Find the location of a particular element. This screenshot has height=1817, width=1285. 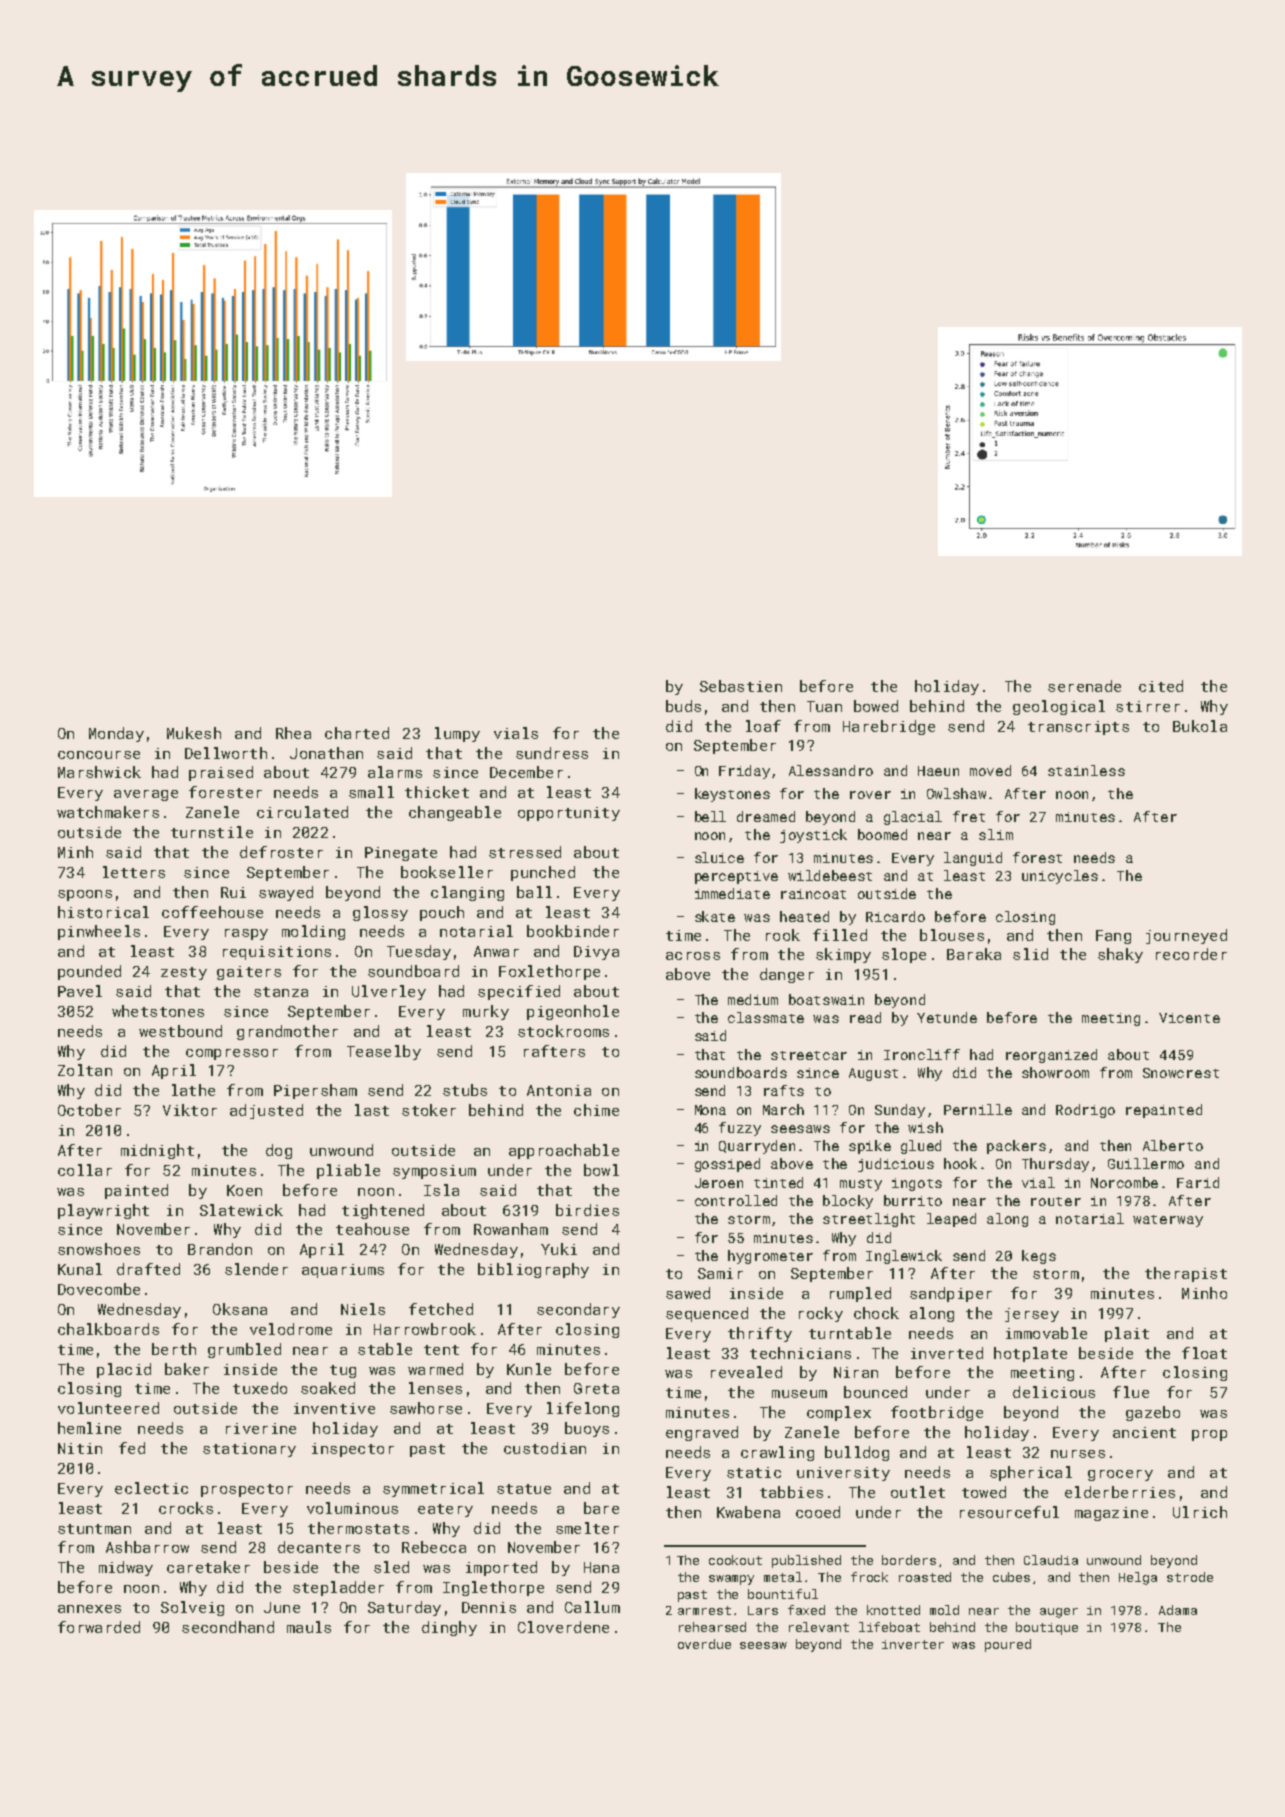

Brandon is located at coordinates (220, 1249).
